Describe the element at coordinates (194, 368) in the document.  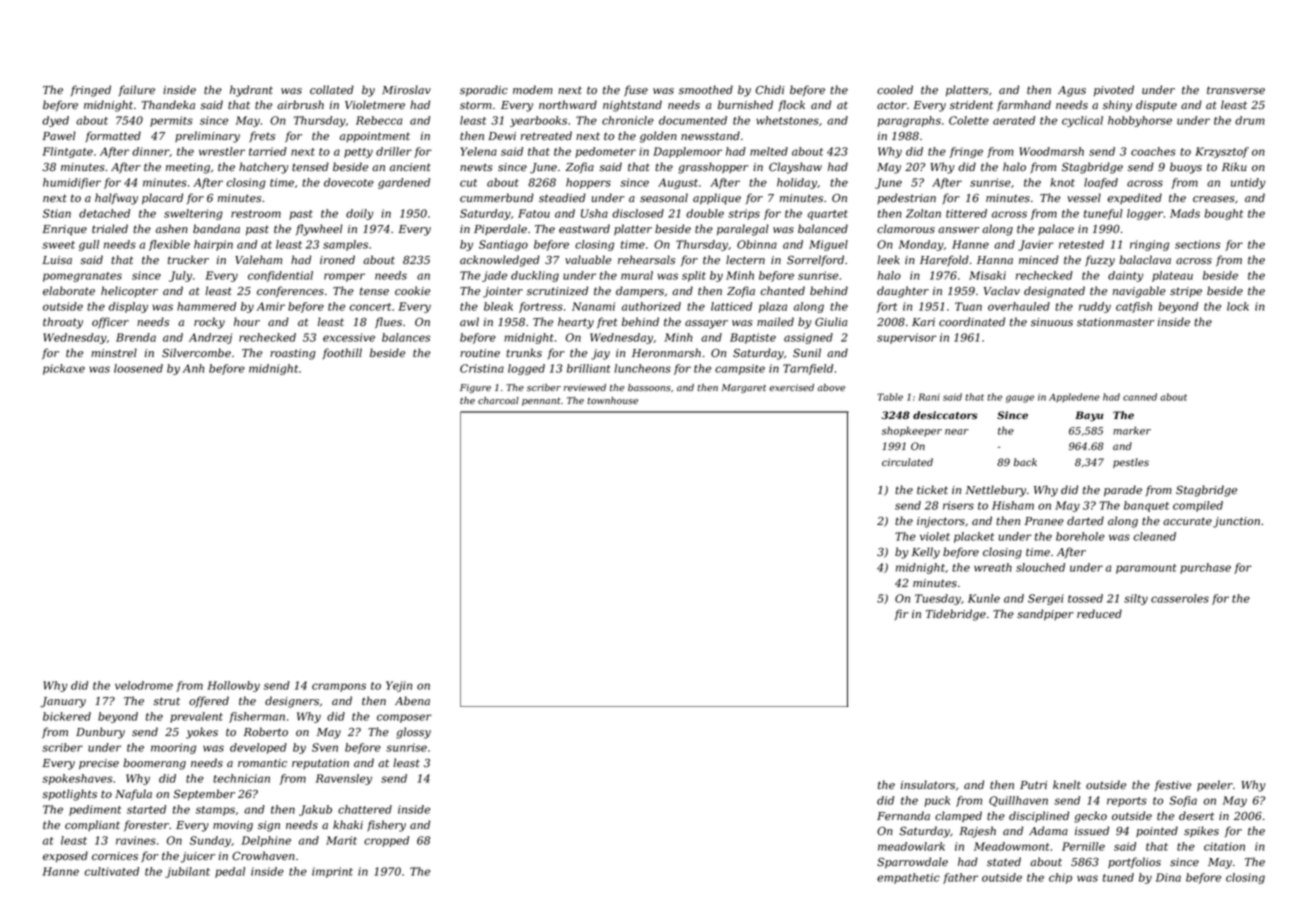
I see `Anh` at that location.
